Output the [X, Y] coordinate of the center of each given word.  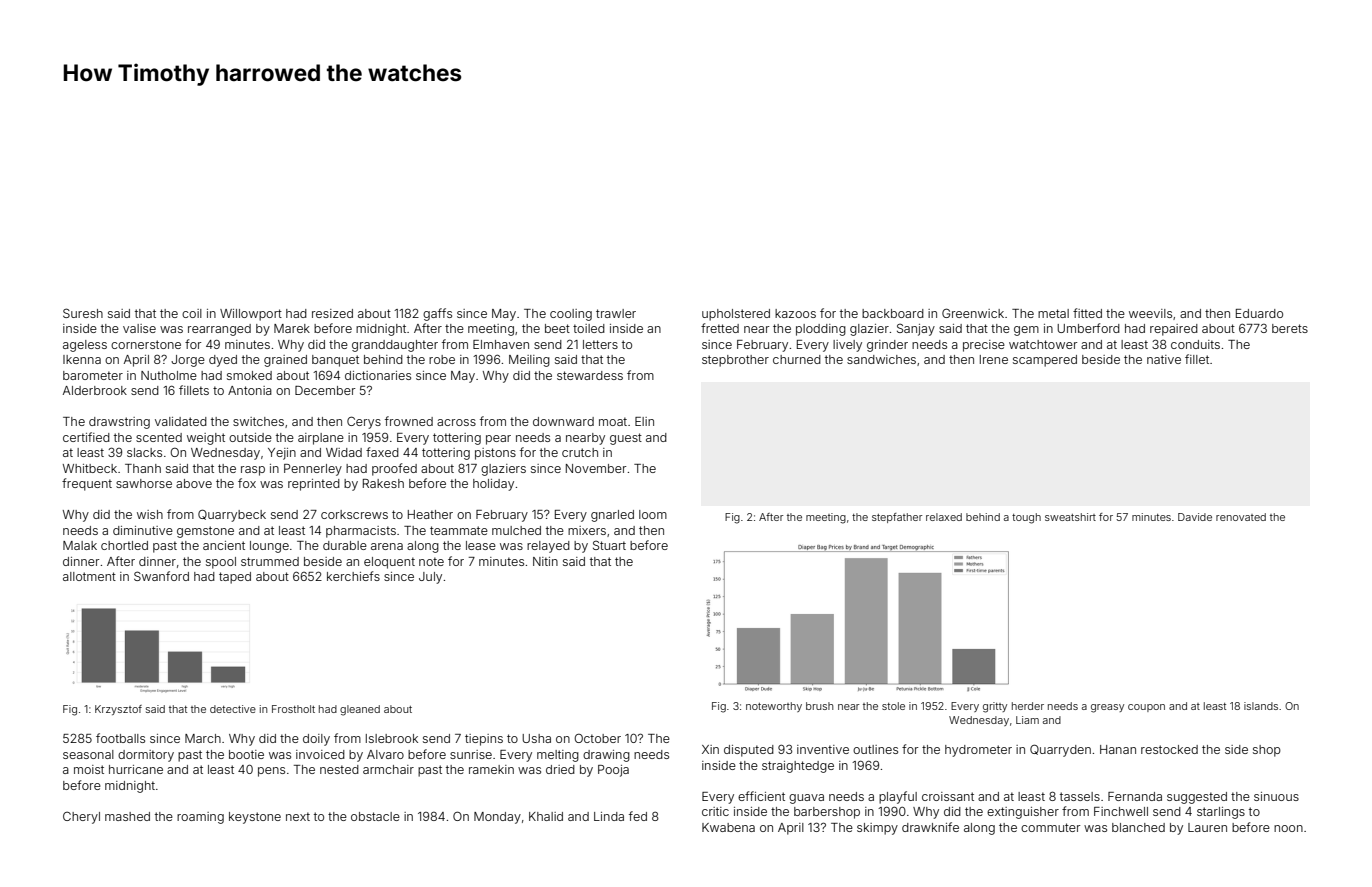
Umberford [1088, 328]
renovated [1241, 517]
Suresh [83, 313]
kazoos [795, 313]
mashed [127, 816]
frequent [87, 484]
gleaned [360, 710]
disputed [749, 751]
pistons [495, 454]
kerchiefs [353, 576]
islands [1261, 706]
